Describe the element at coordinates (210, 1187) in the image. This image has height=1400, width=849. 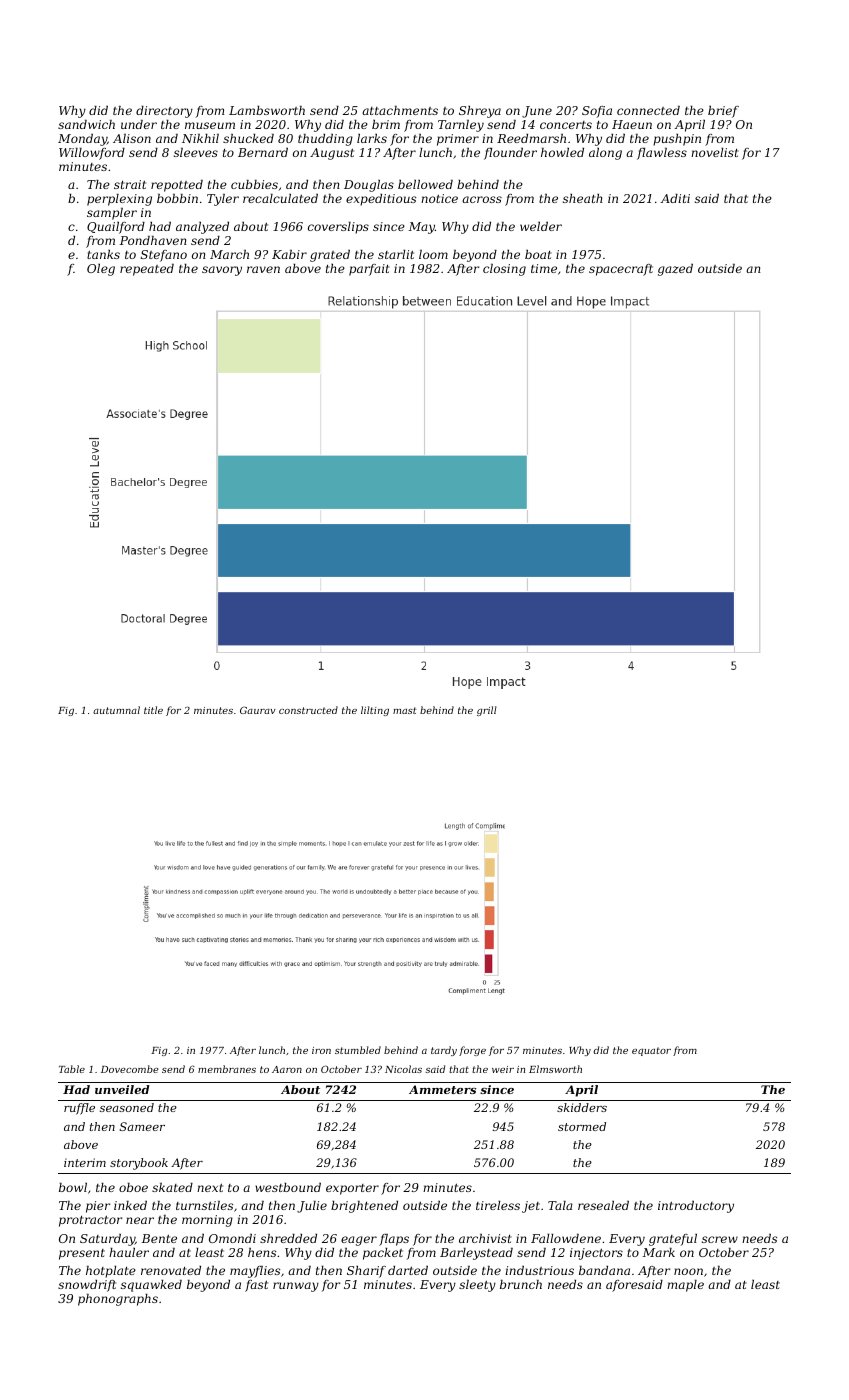
I see `next` at that location.
